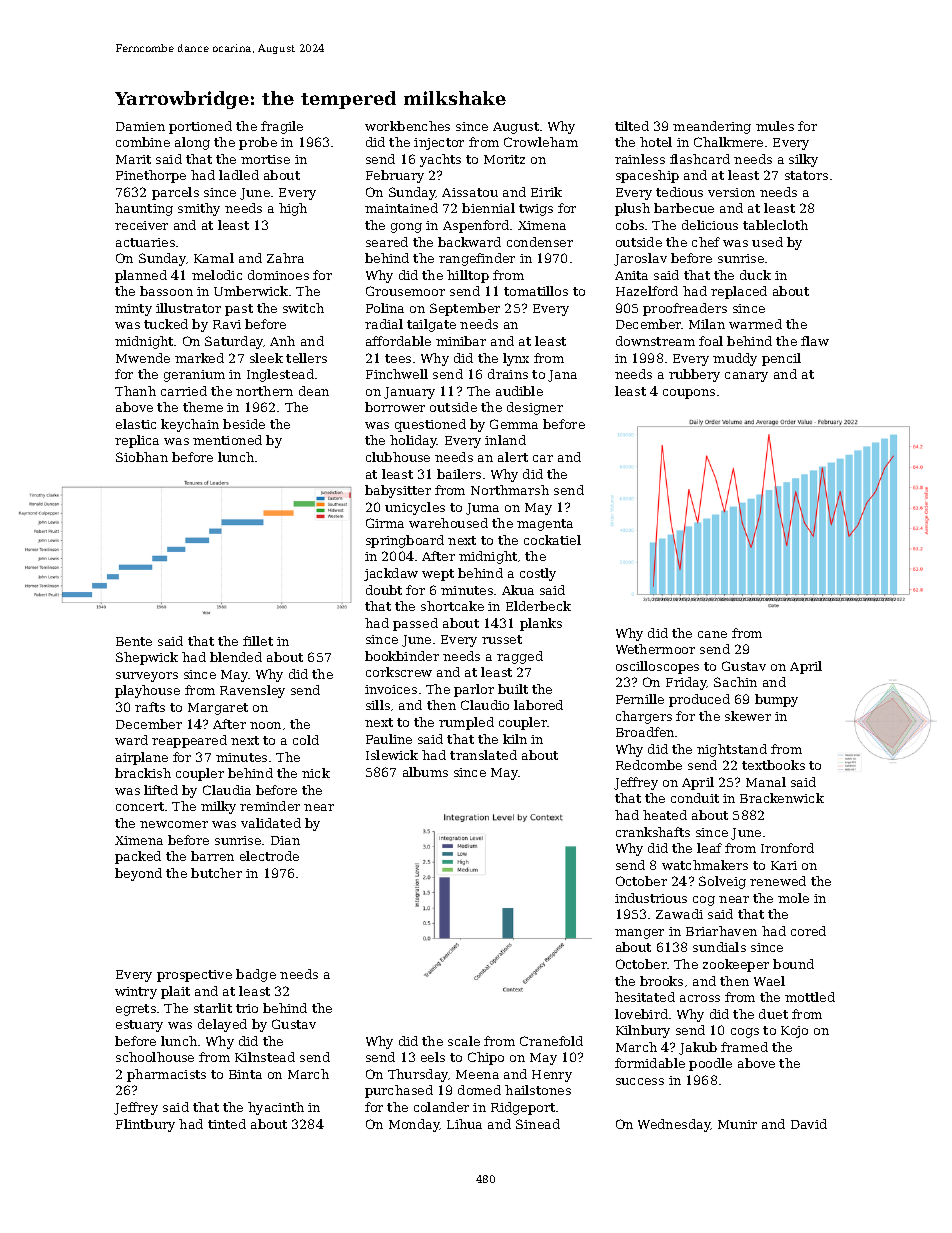  What do you see at coordinates (150, 707) in the screenshot?
I see `rafts` at bounding box center [150, 707].
